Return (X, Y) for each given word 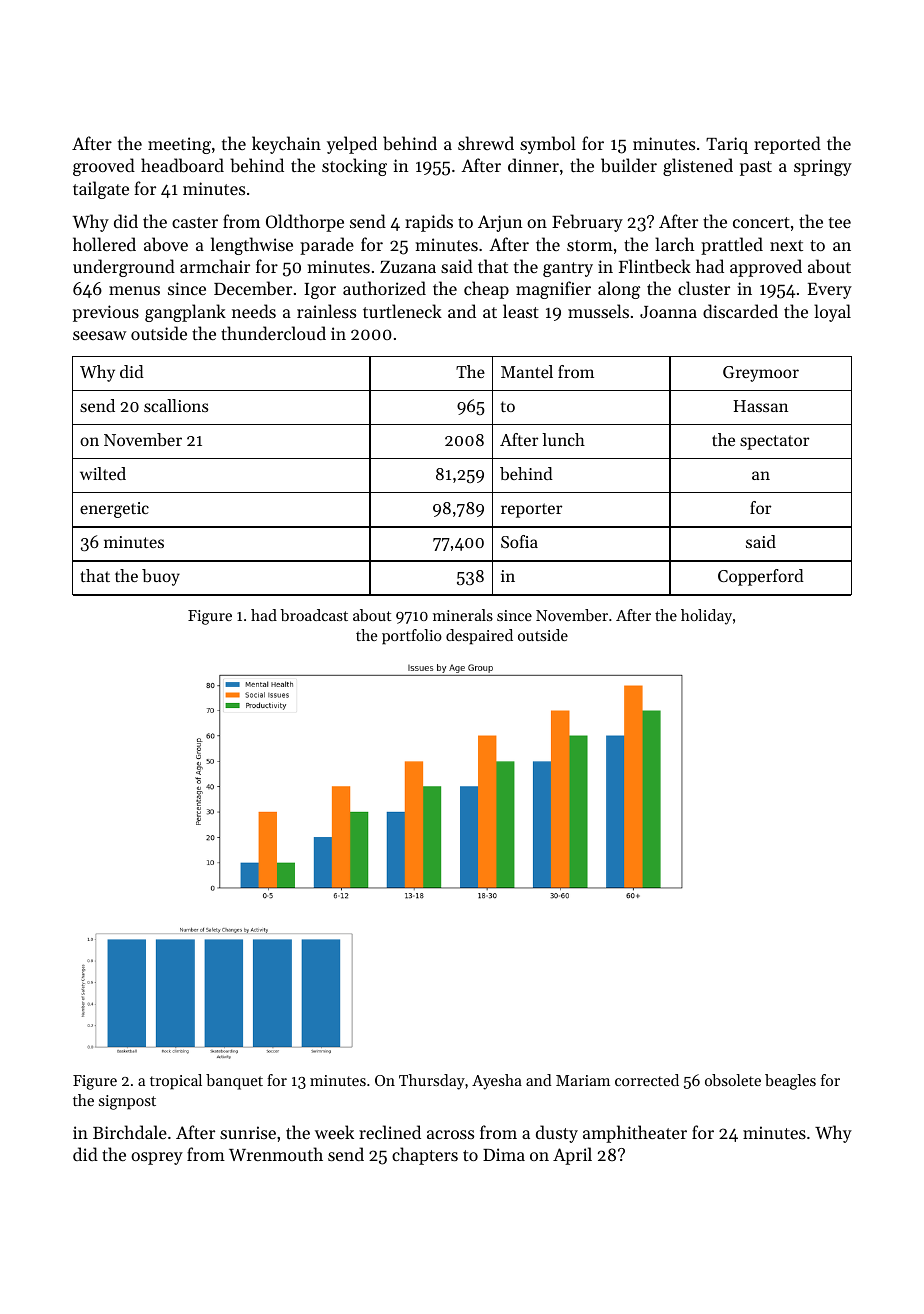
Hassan (760, 406)
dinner (533, 165)
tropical (176, 1082)
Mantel (527, 371)
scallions (176, 405)
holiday (706, 617)
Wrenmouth (276, 1154)
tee (840, 222)
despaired (479, 637)
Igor (320, 291)
